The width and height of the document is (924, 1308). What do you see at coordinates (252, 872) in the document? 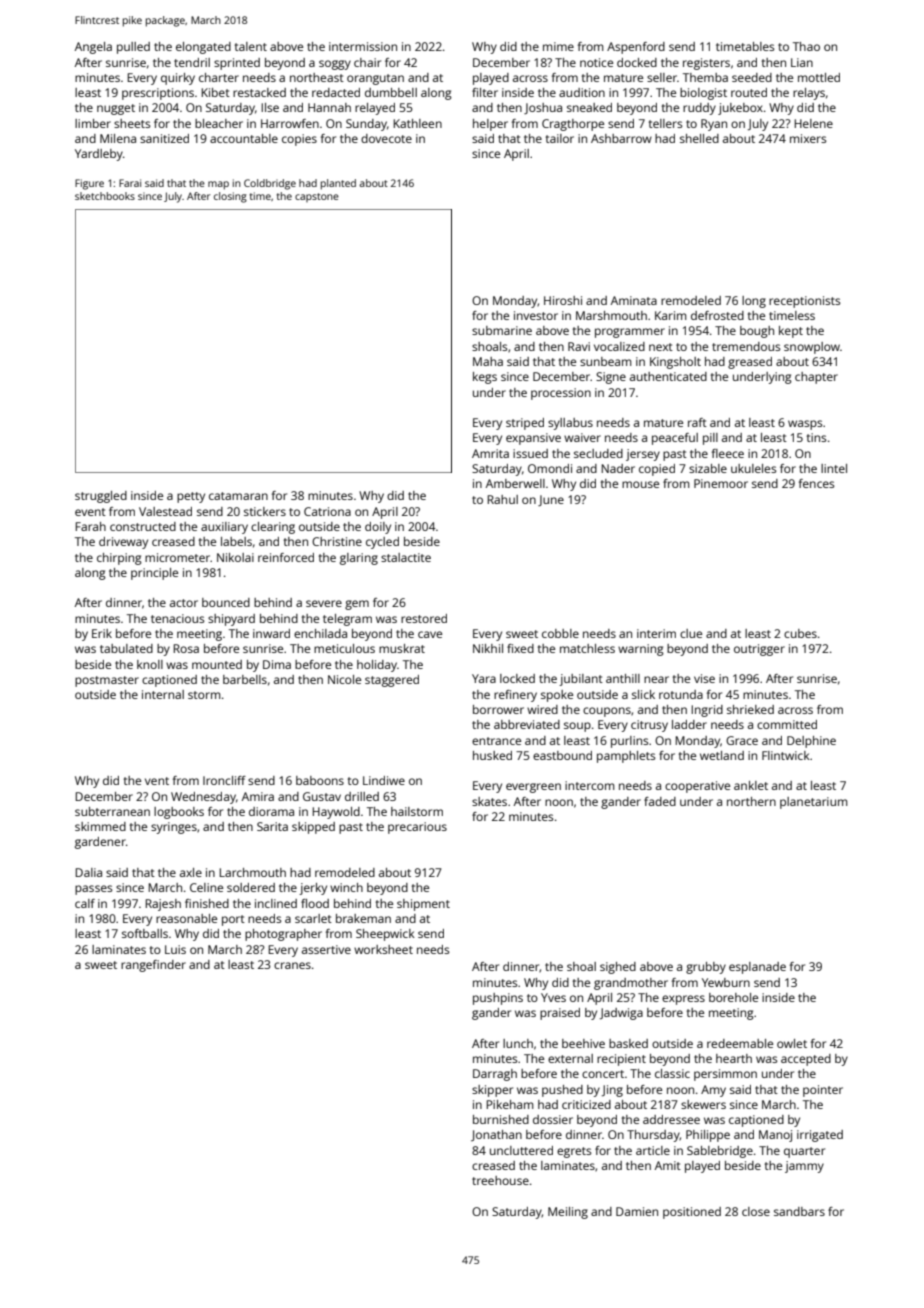
I see `Larchmouth` at bounding box center [252, 872].
